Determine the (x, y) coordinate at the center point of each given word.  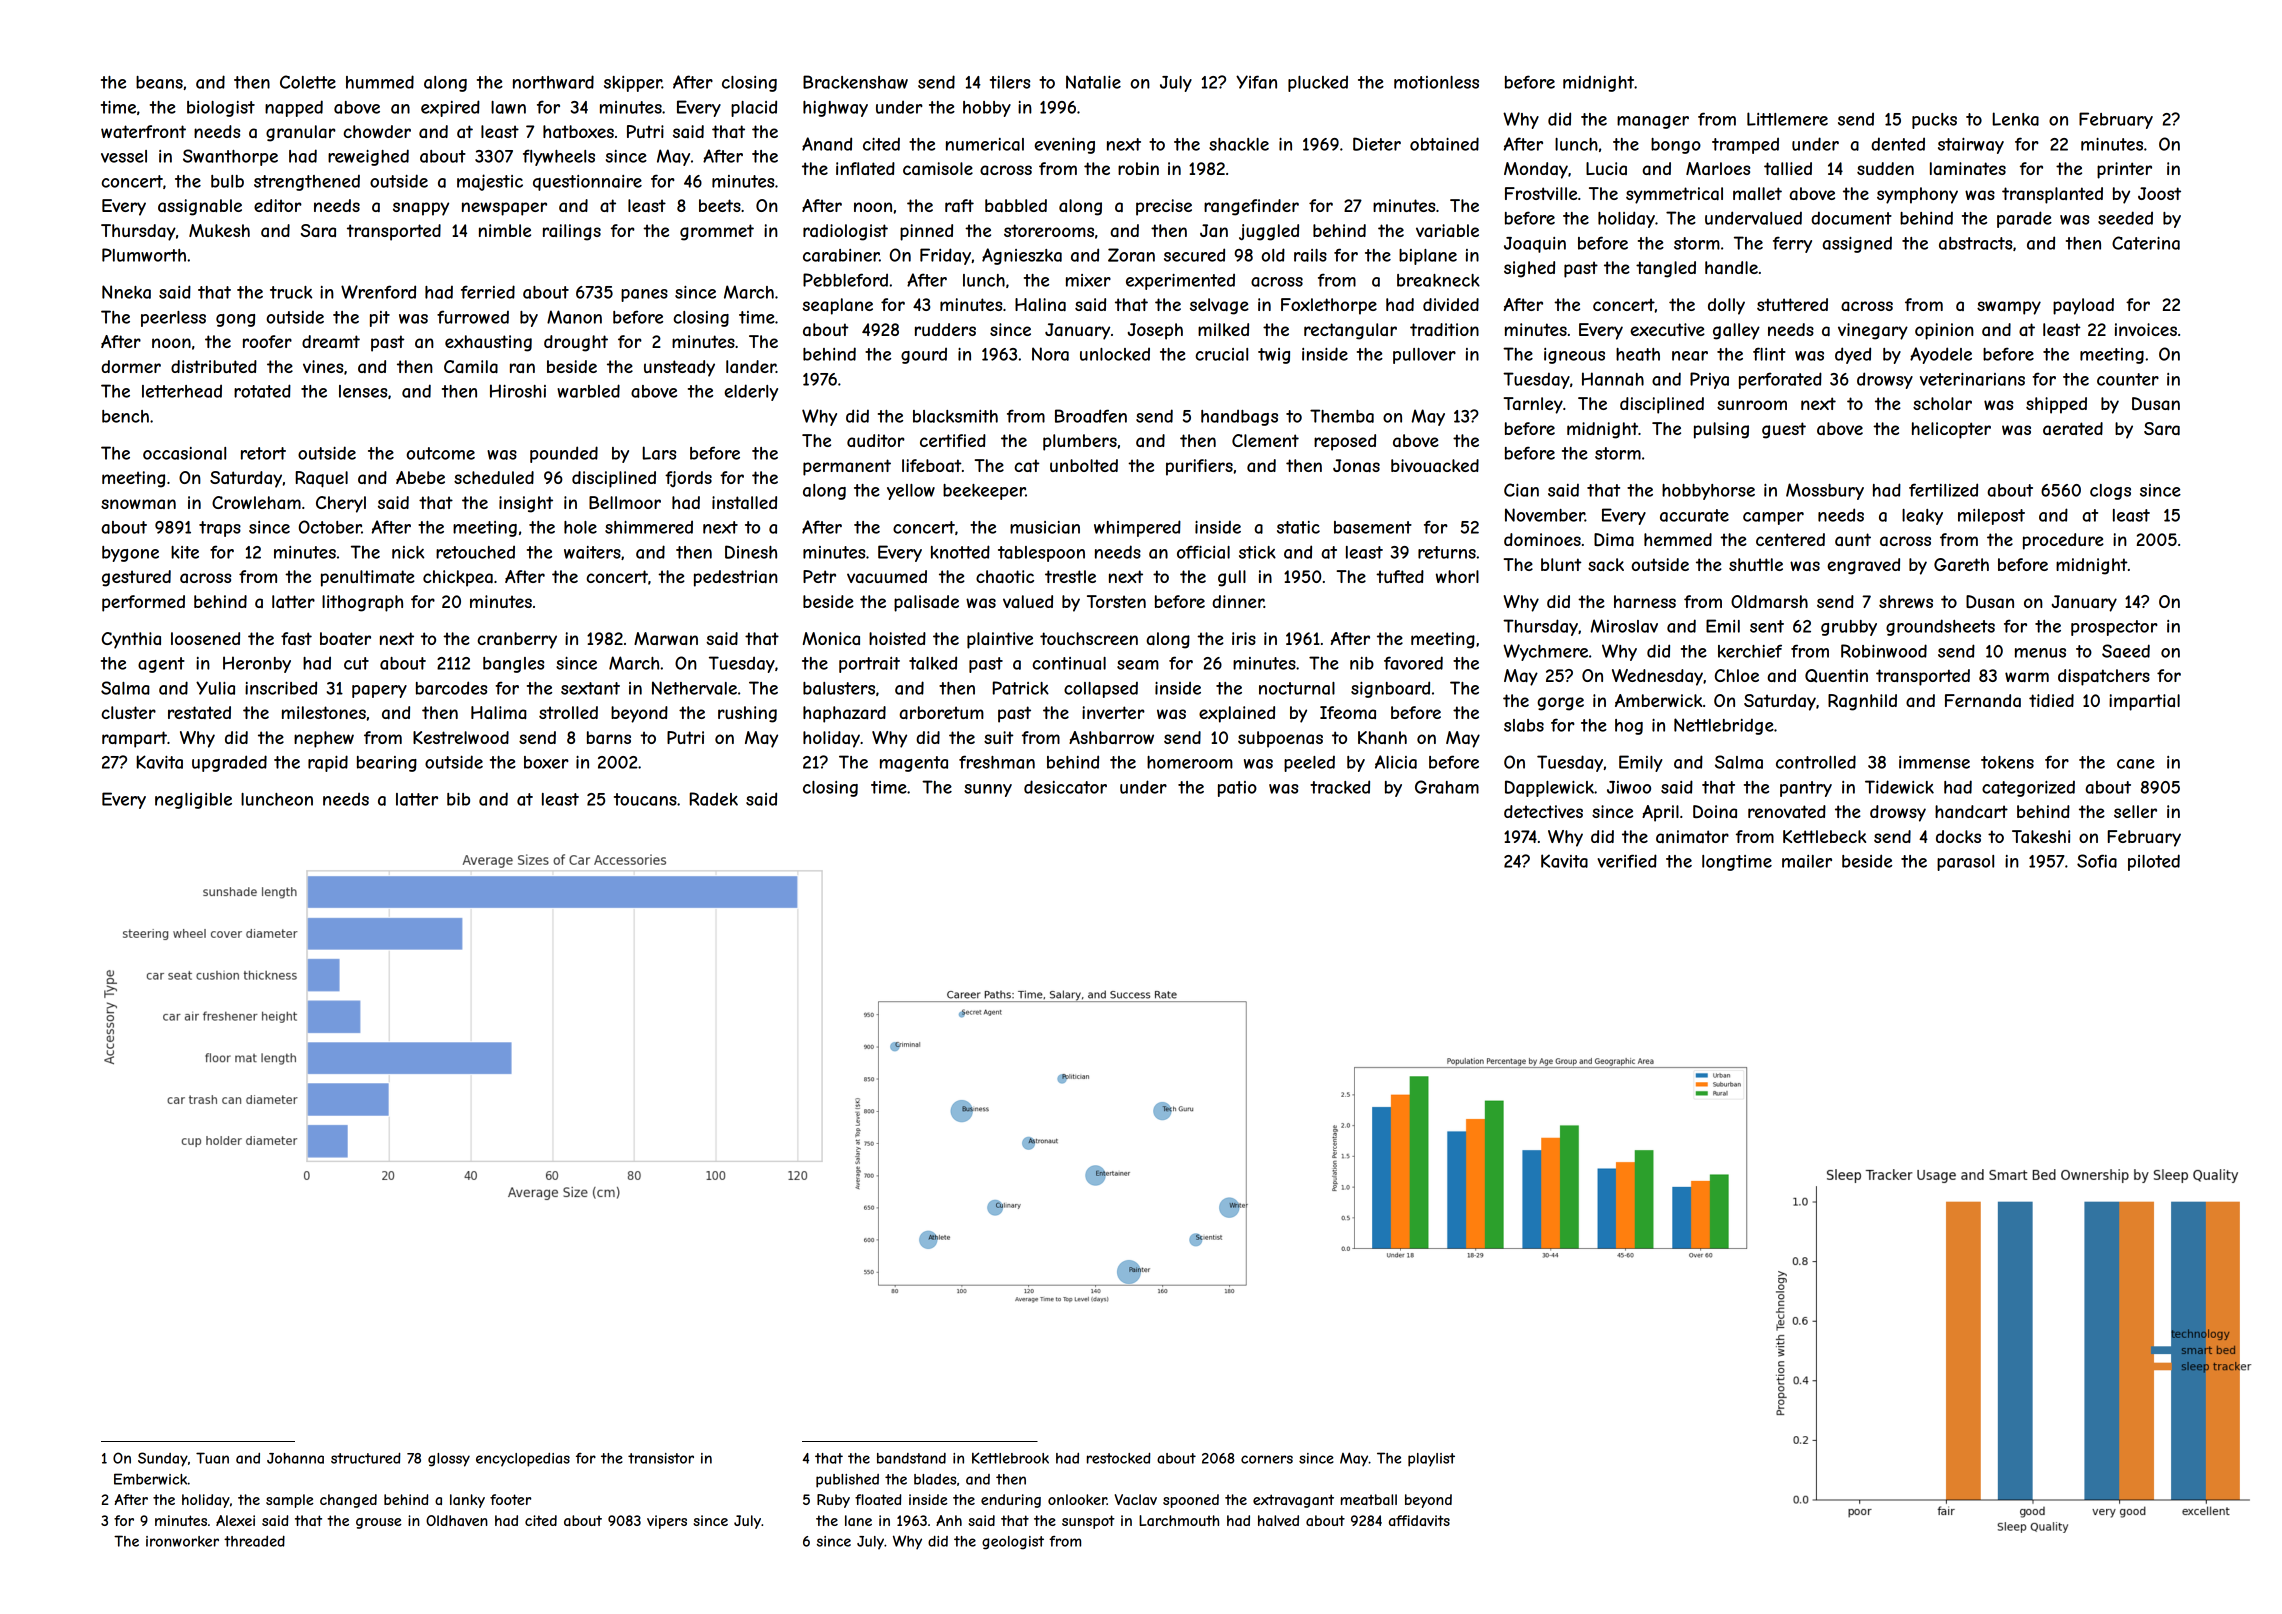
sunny (988, 790)
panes (644, 295)
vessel (124, 156)
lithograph (362, 603)
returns (1447, 552)
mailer (1807, 861)
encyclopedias (523, 1460)
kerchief (1750, 651)
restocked (1118, 1458)
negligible (193, 801)
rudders (945, 329)
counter (2128, 379)
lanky (467, 1501)
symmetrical (1674, 195)
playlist (1431, 1460)
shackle (1239, 144)
